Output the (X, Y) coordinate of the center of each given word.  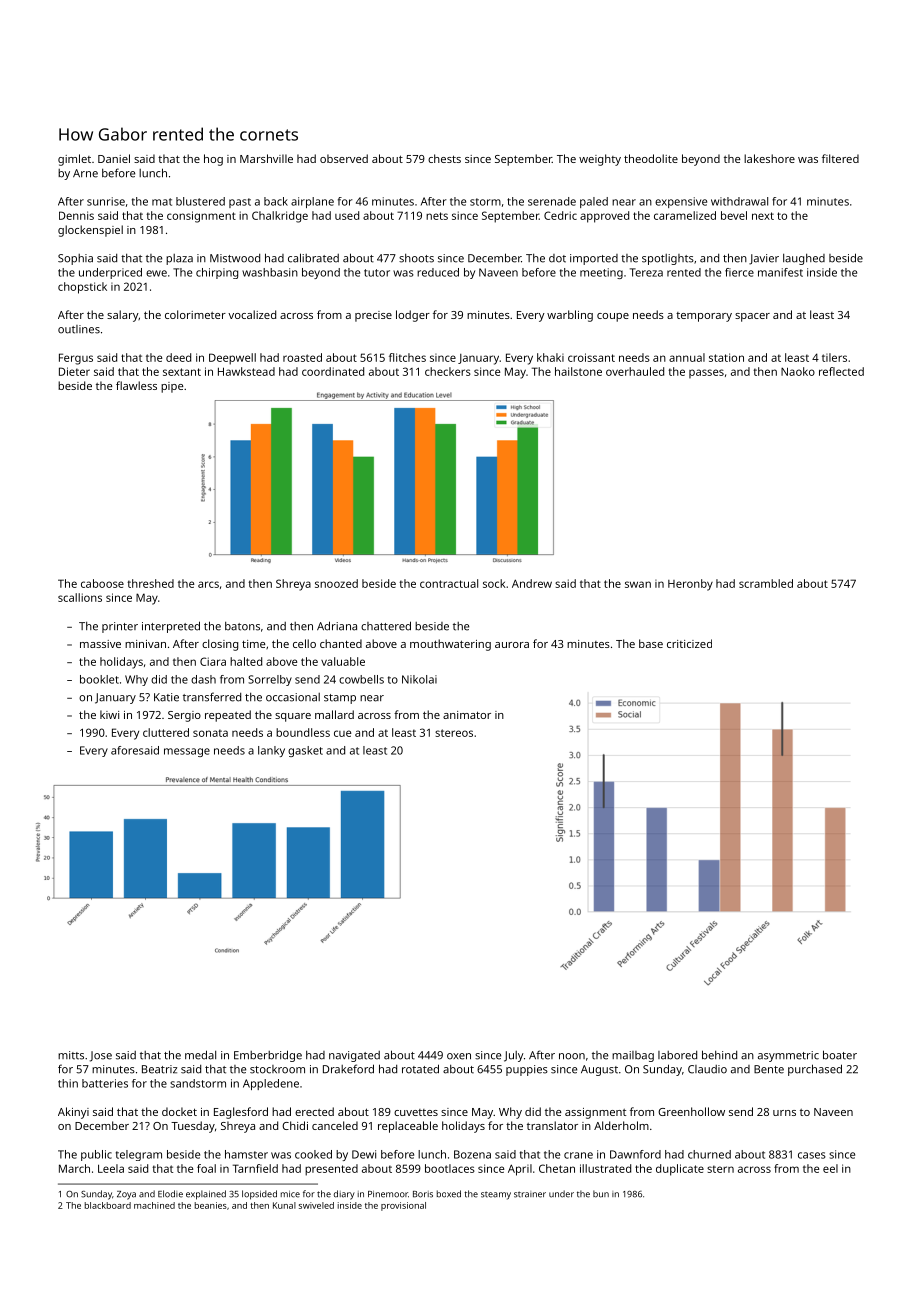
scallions (80, 597)
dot (557, 258)
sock (494, 583)
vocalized (252, 314)
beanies (211, 1205)
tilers (834, 357)
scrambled (766, 583)
